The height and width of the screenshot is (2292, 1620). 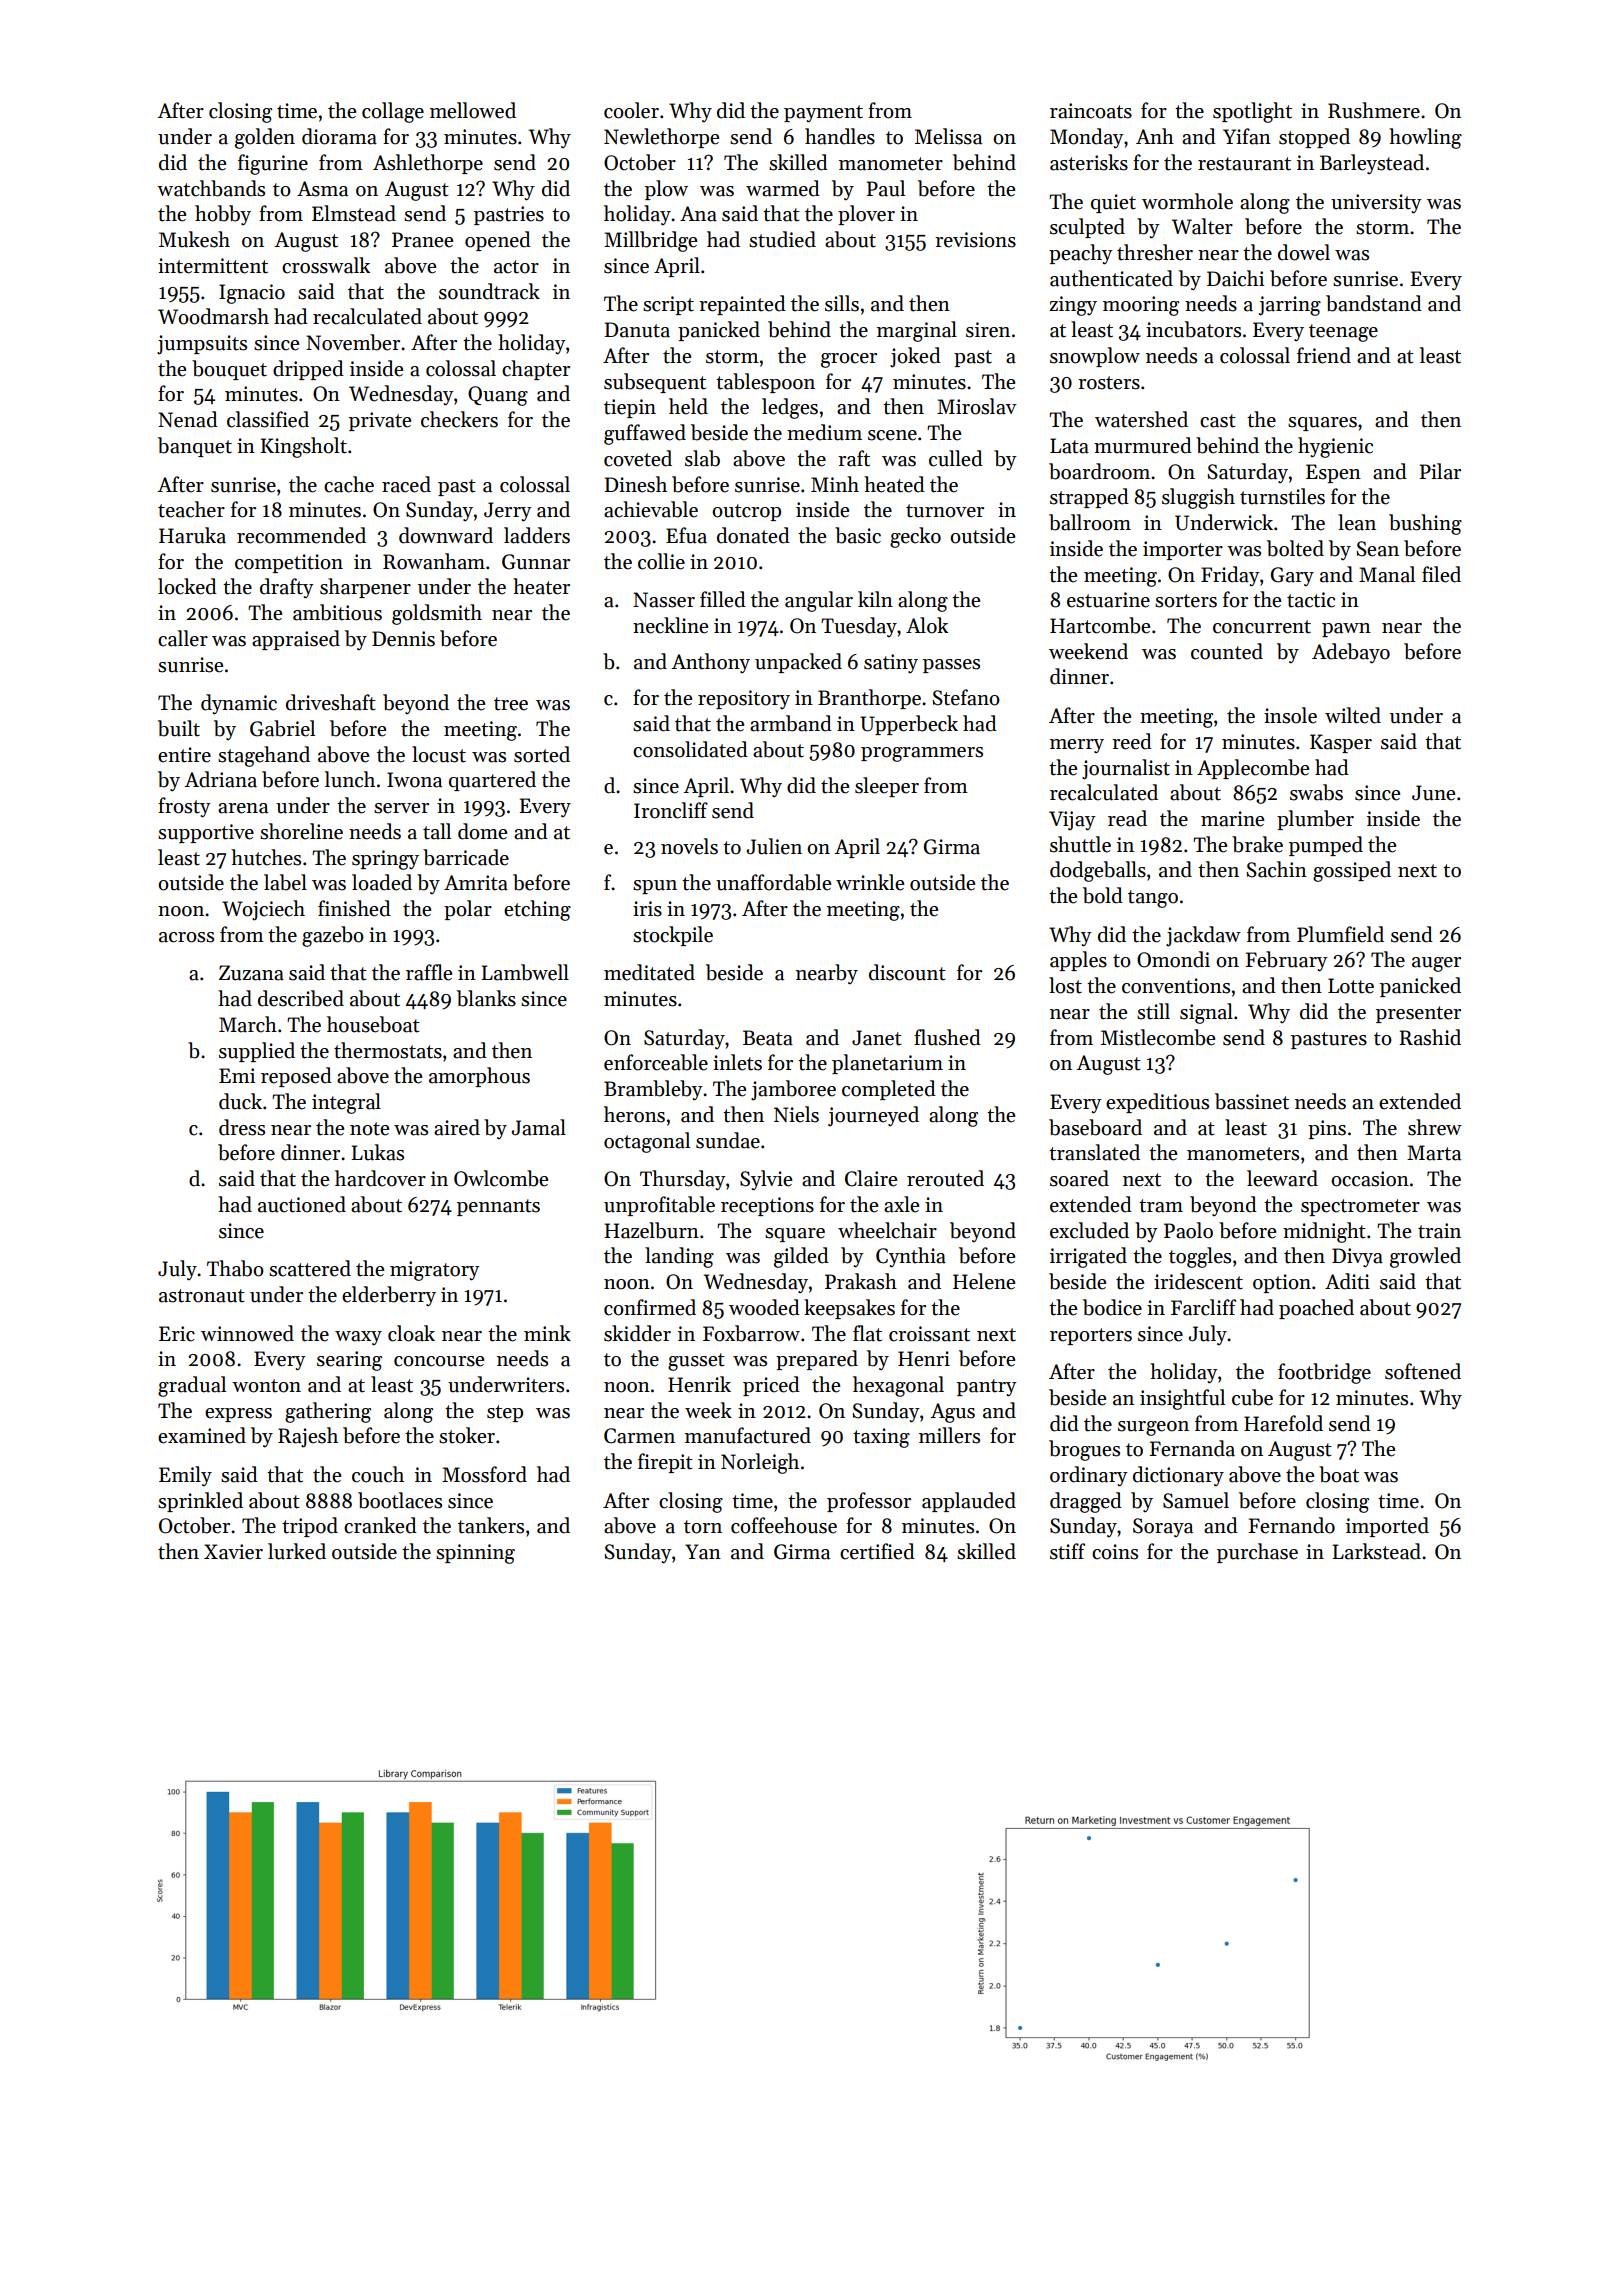 I want to click on mellowed, so click(x=473, y=110).
